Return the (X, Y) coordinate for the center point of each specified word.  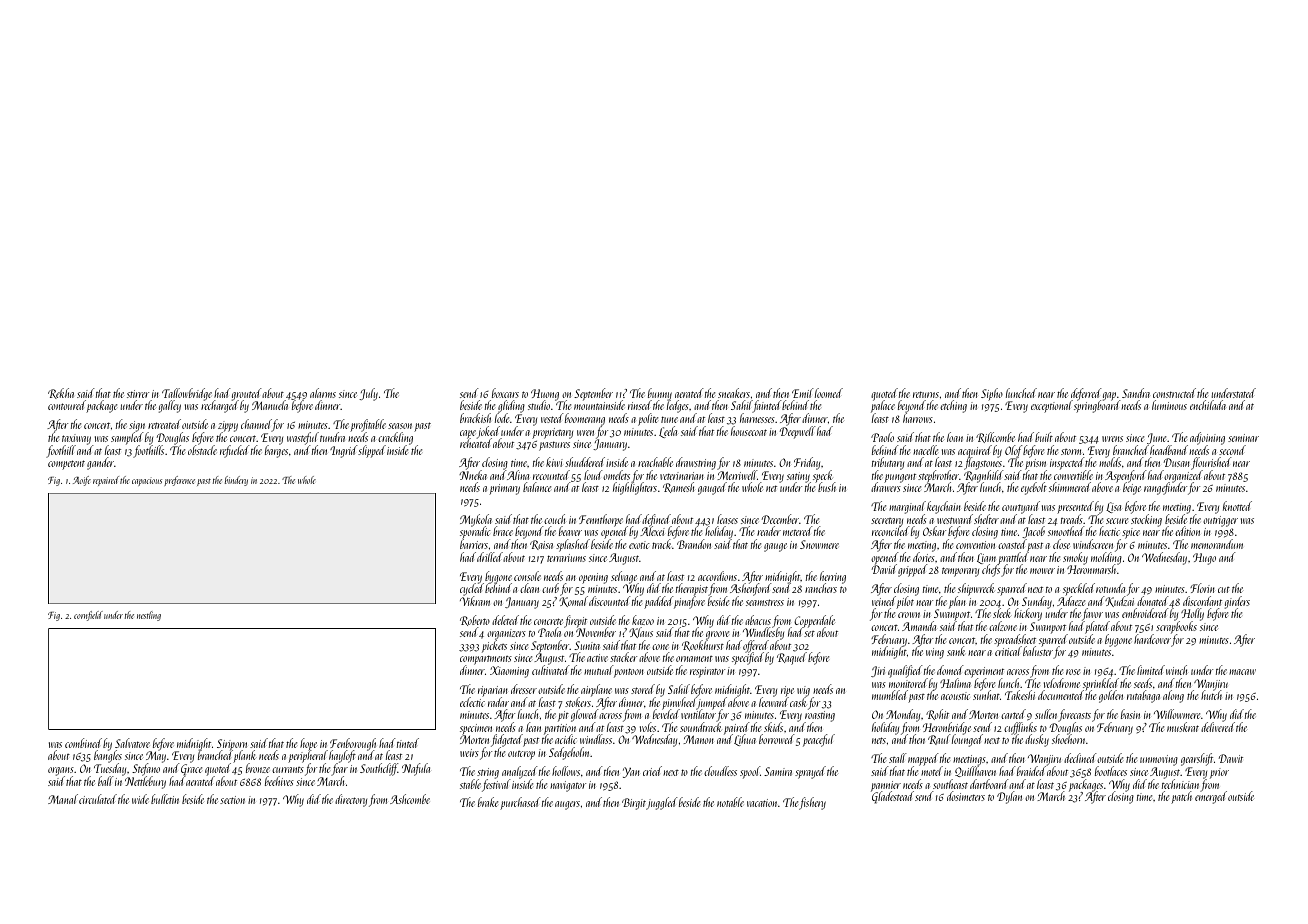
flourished (1211, 463)
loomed (829, 393)
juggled (662, 803)
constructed (1174, 393)
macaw (1242, 672)
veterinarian (682, 476)
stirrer (138, 394)
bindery (236, 481)
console (527, 576)
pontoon (629, 673)
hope (308, 744)
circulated (98, 799)
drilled (490, 557)
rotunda (1110, 588)
